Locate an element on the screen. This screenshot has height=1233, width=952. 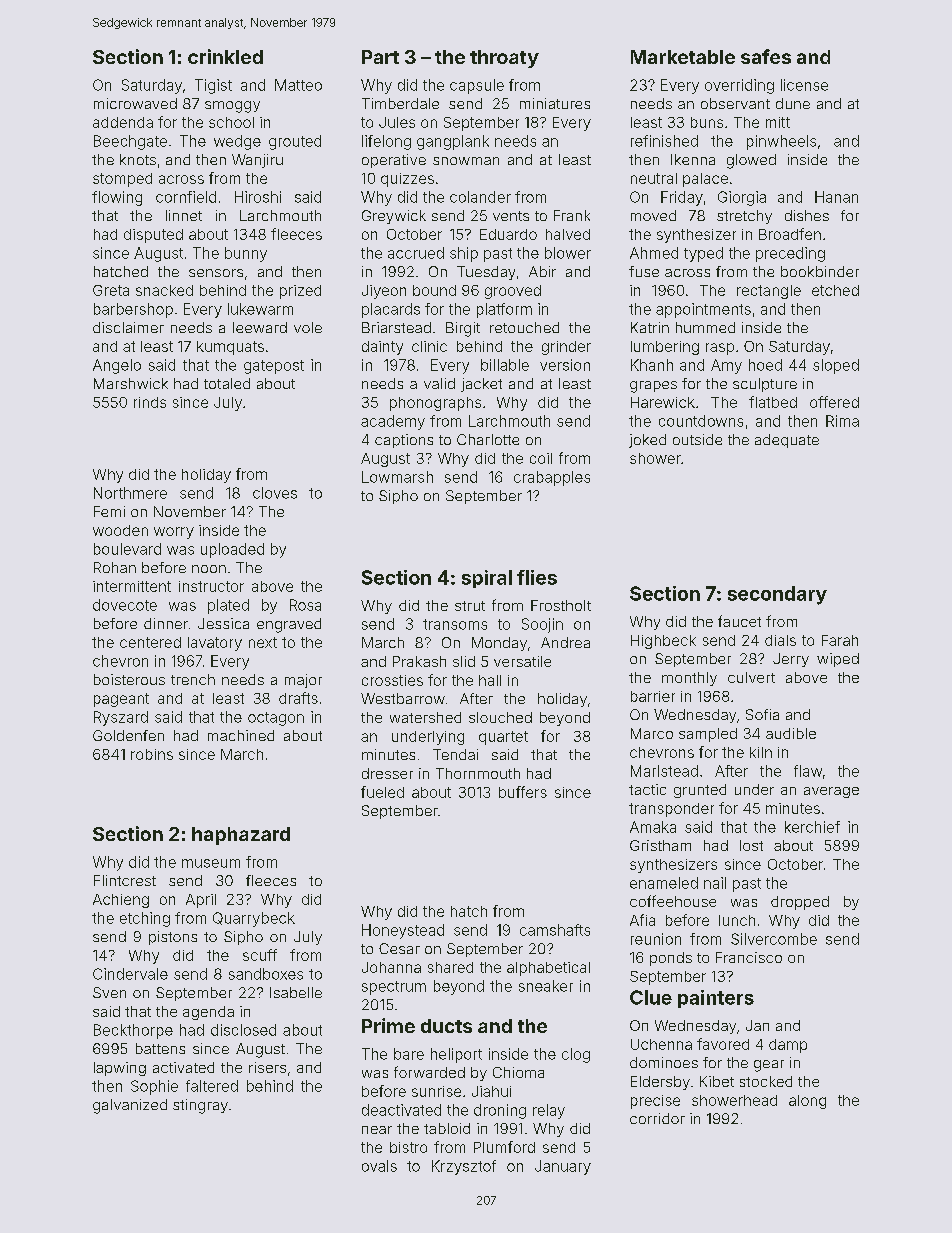
museum is located at coordinates (211, 863).
